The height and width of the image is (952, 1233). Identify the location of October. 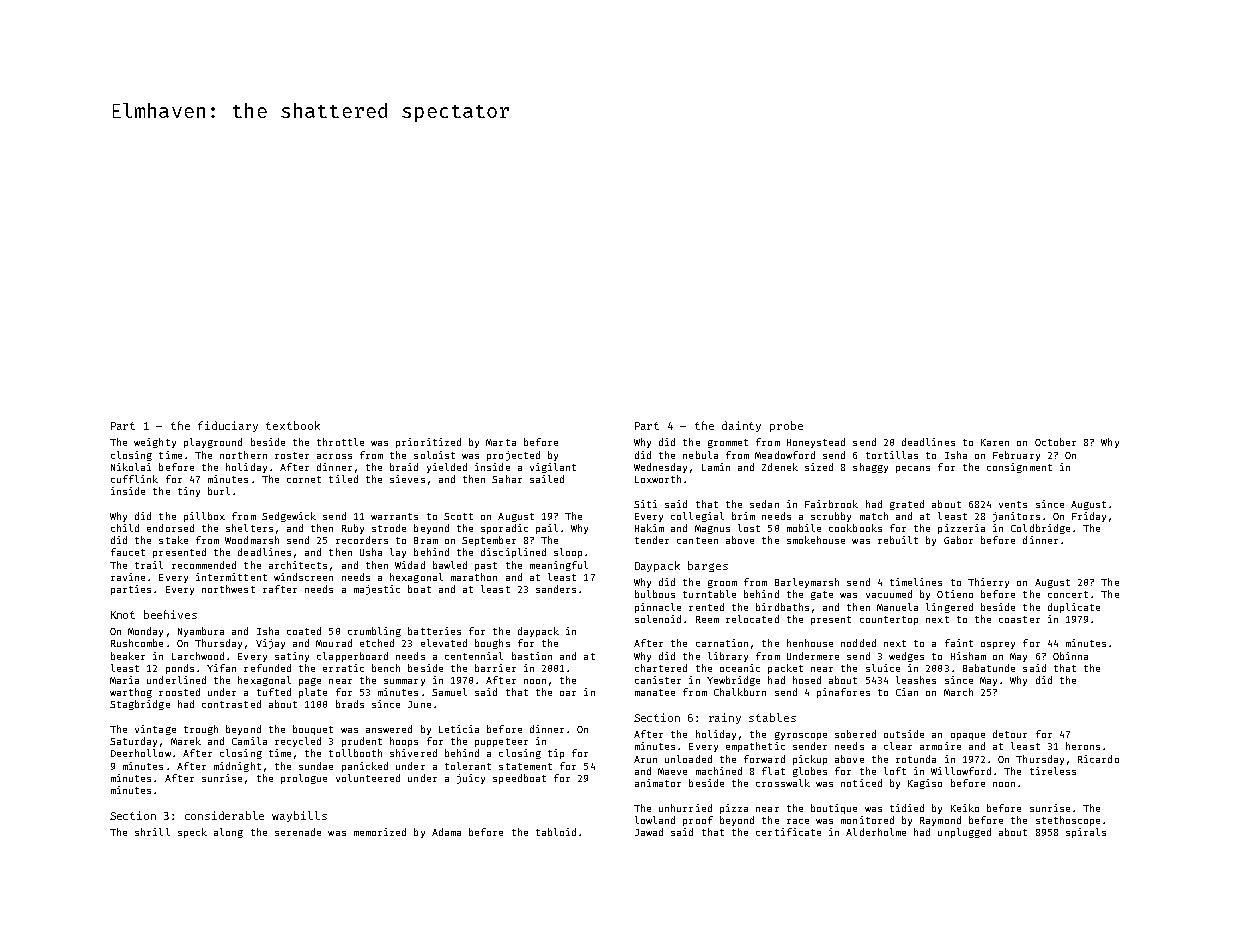
(1055, 442).
